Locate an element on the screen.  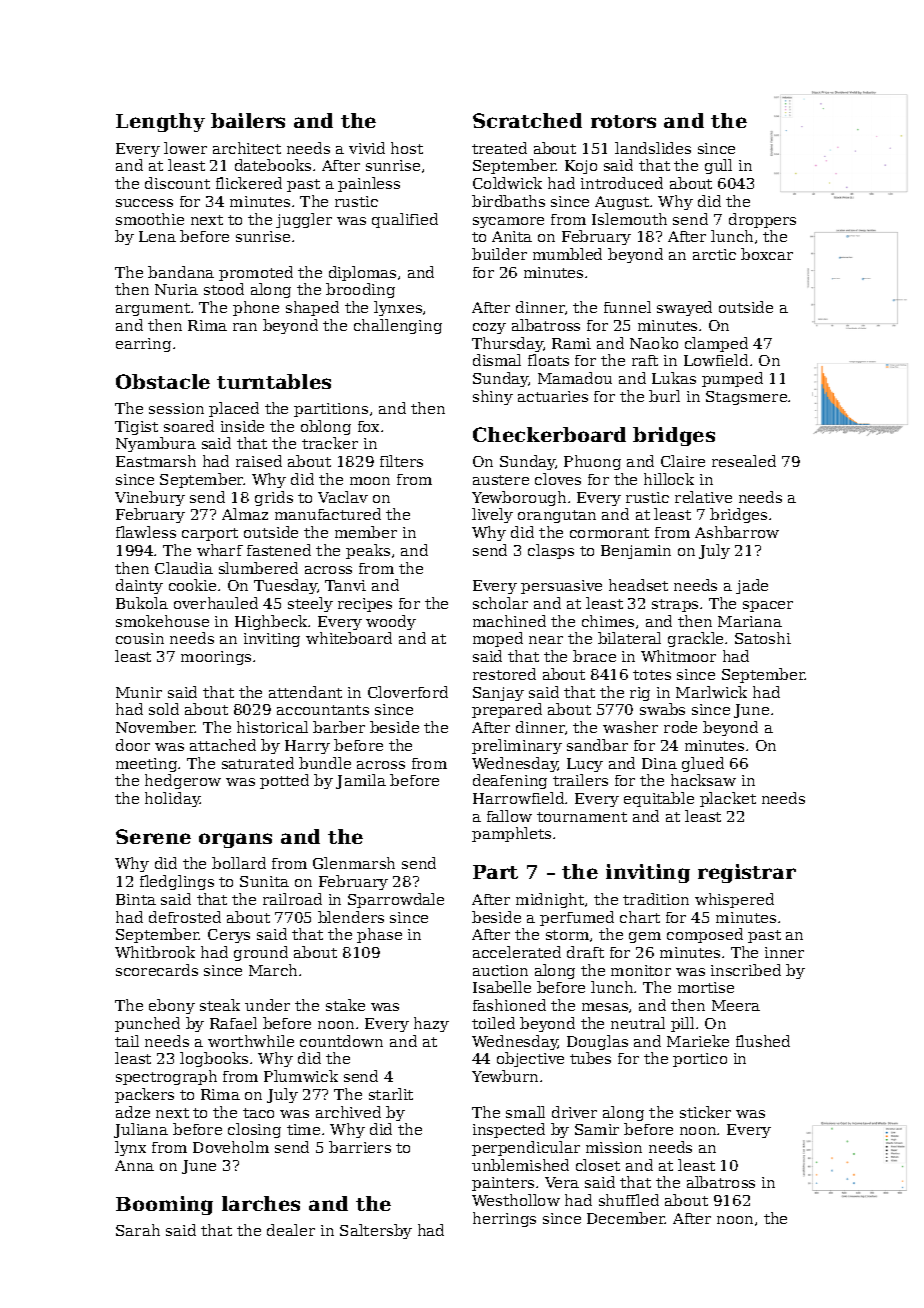
Obstacle is located at coordinates (163, 381).
